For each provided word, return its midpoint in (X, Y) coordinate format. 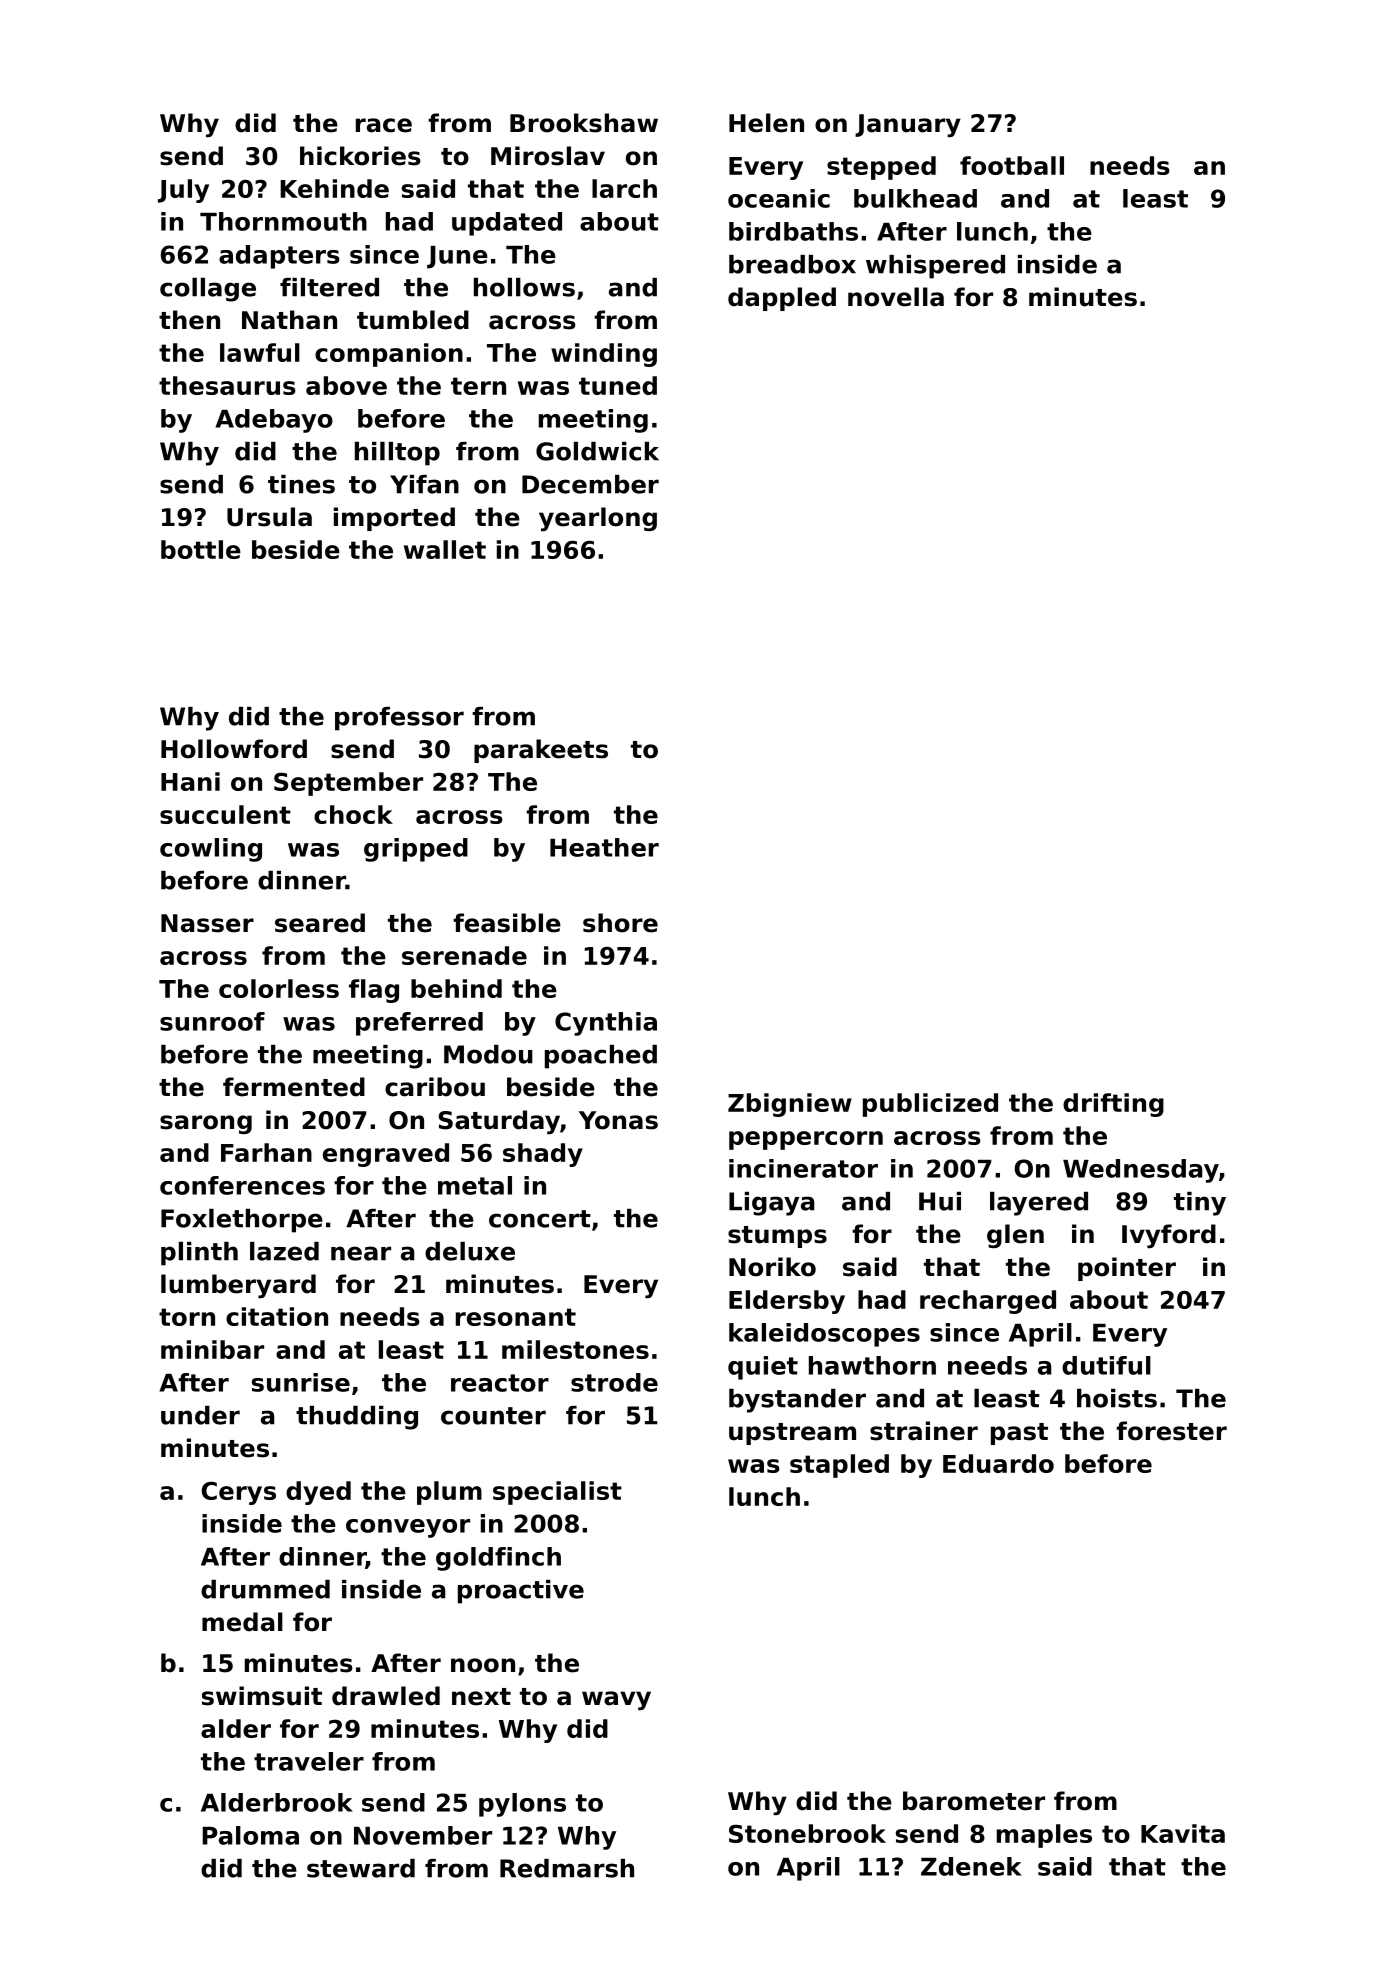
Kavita (1183, 1833)
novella (896, 297)
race (384, 125)
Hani (190, 781)
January (908, 126)
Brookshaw (584, 123)
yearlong (598, 519)
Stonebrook (807, 1833)
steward (361, 1868)
